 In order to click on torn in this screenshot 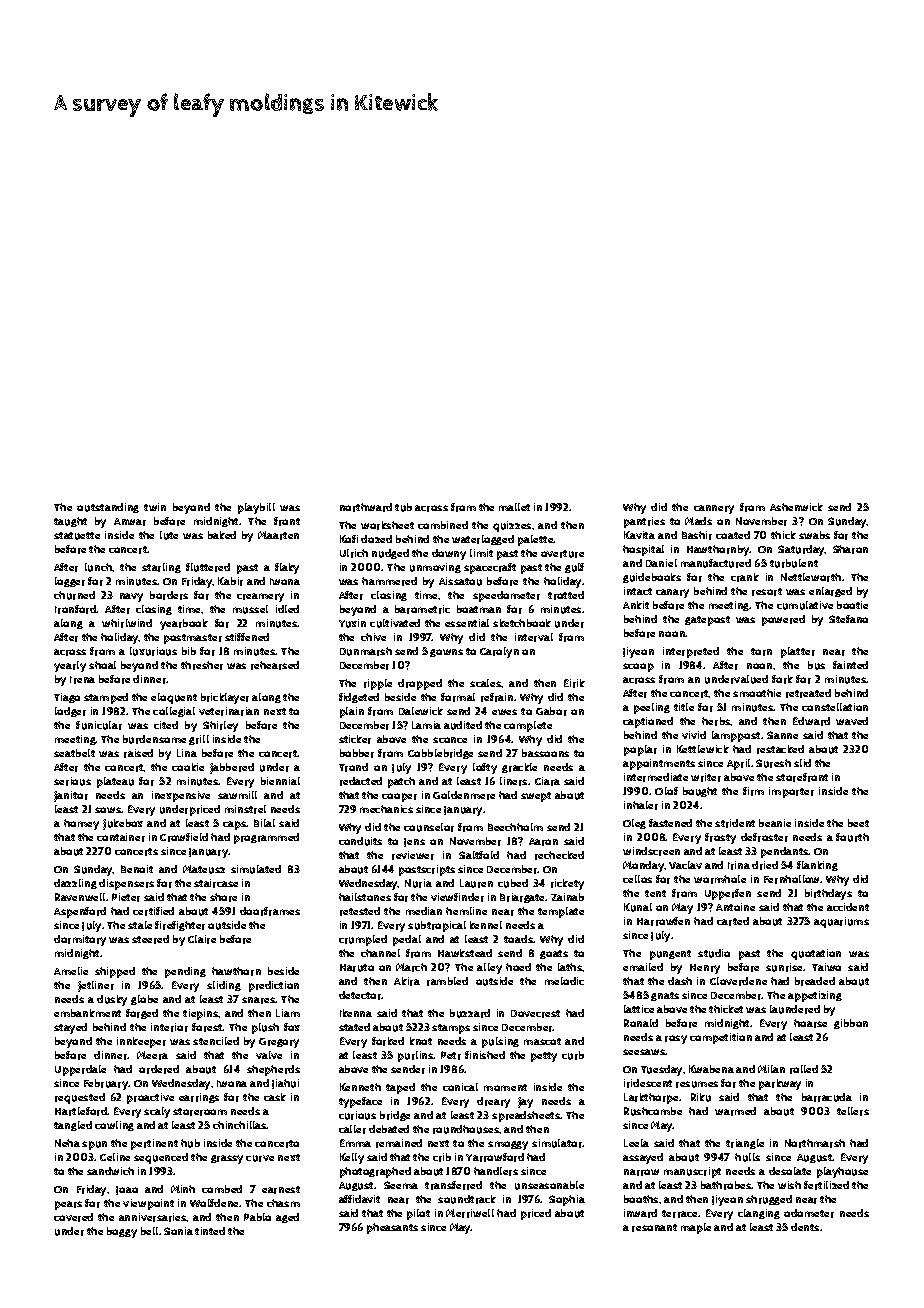, I will do `click(761, 652)`.
